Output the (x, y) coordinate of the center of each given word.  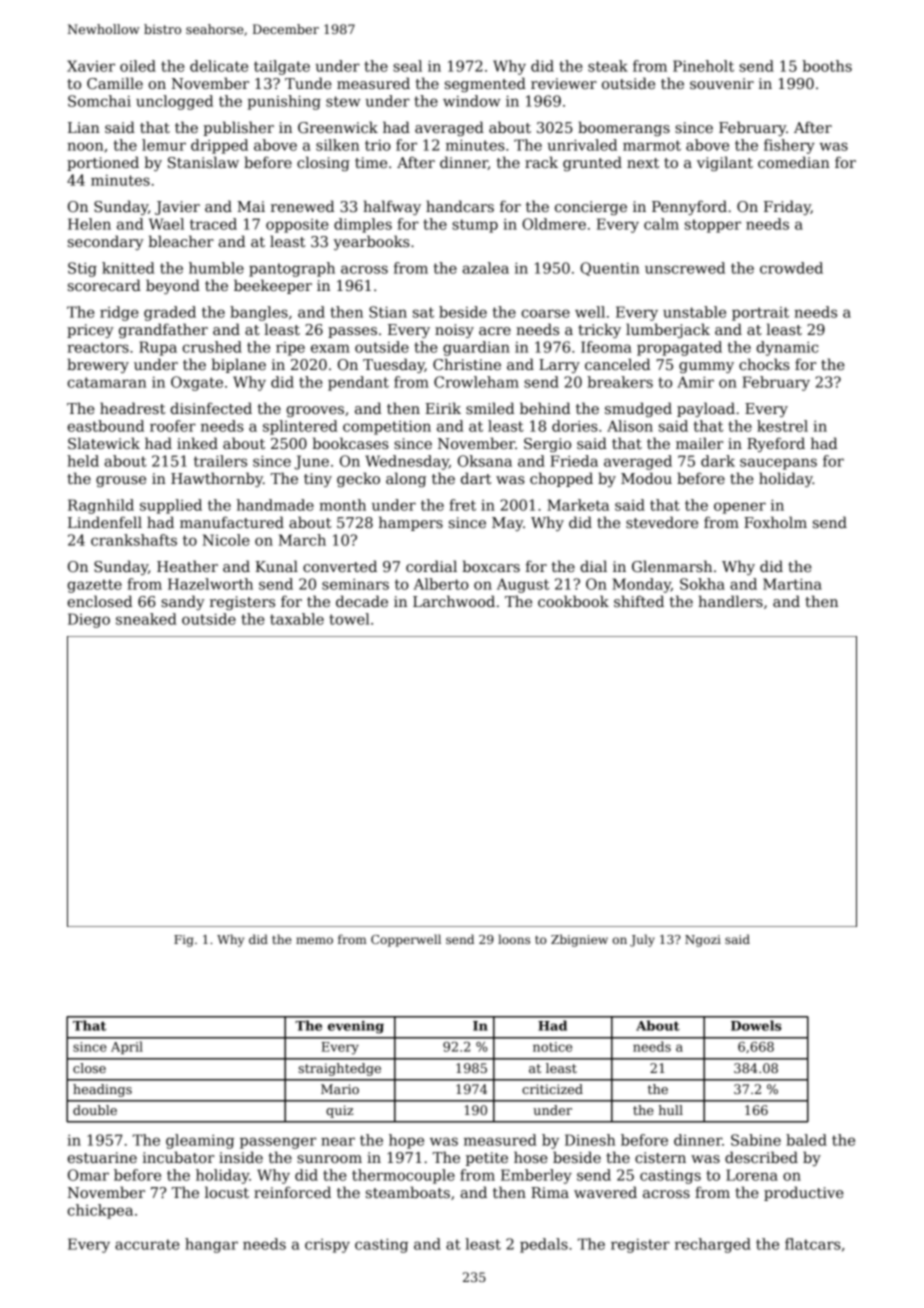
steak (608, 66)
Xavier (91, 66)
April (127, 1047)
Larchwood (454, 601)
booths (827, 66)
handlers (730, 601)
